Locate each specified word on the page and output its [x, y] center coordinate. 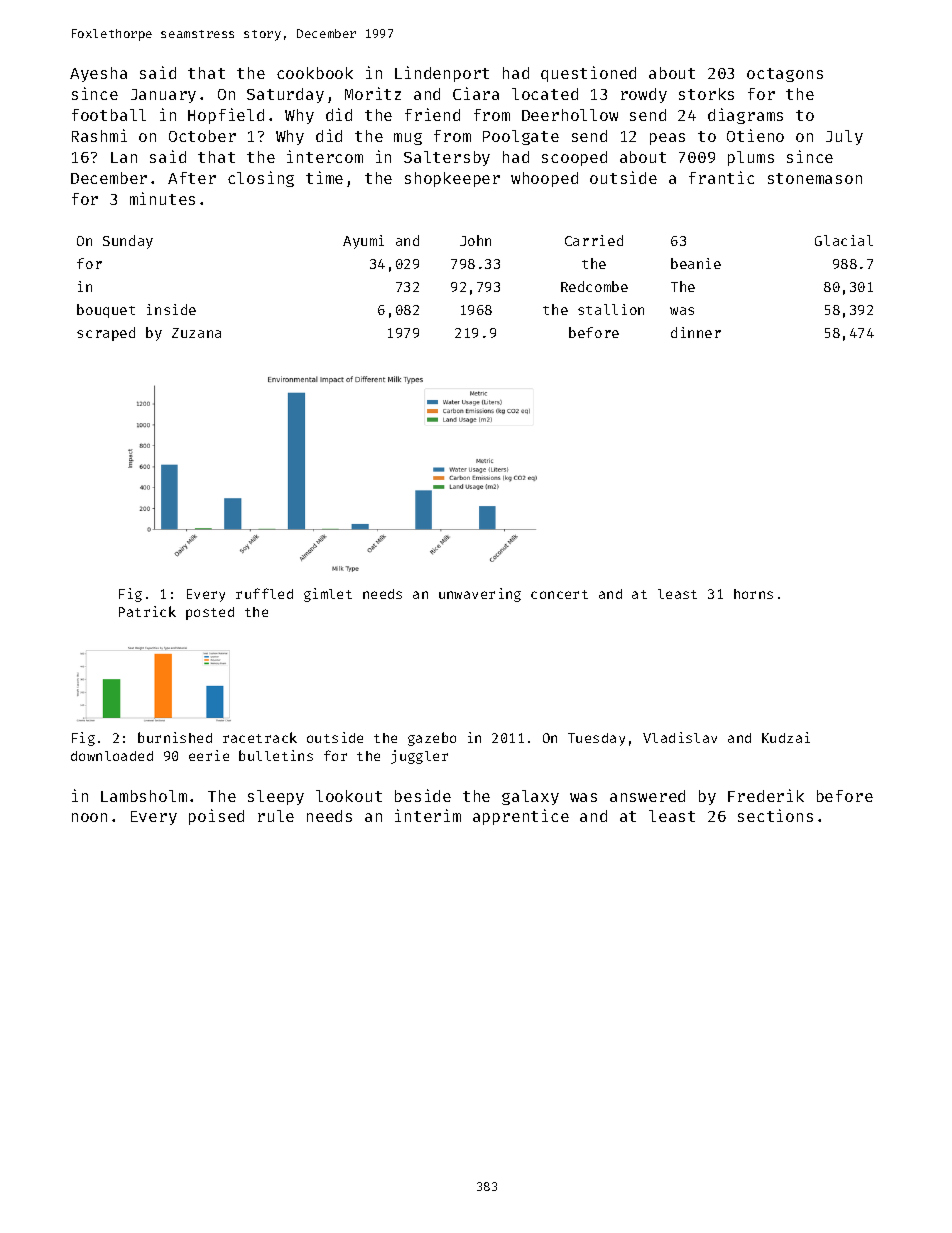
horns [753, 594]
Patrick [147, 611]
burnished [175, 737]
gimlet [328, 595]
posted [210, 613]
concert [559, 594]
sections [775, 815]
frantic [721, 177]
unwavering [480, 595]
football [109, 115]
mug [408, 139]
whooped [544, 179]
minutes [162, 198]
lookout [349, 796]
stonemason [815, 178]
